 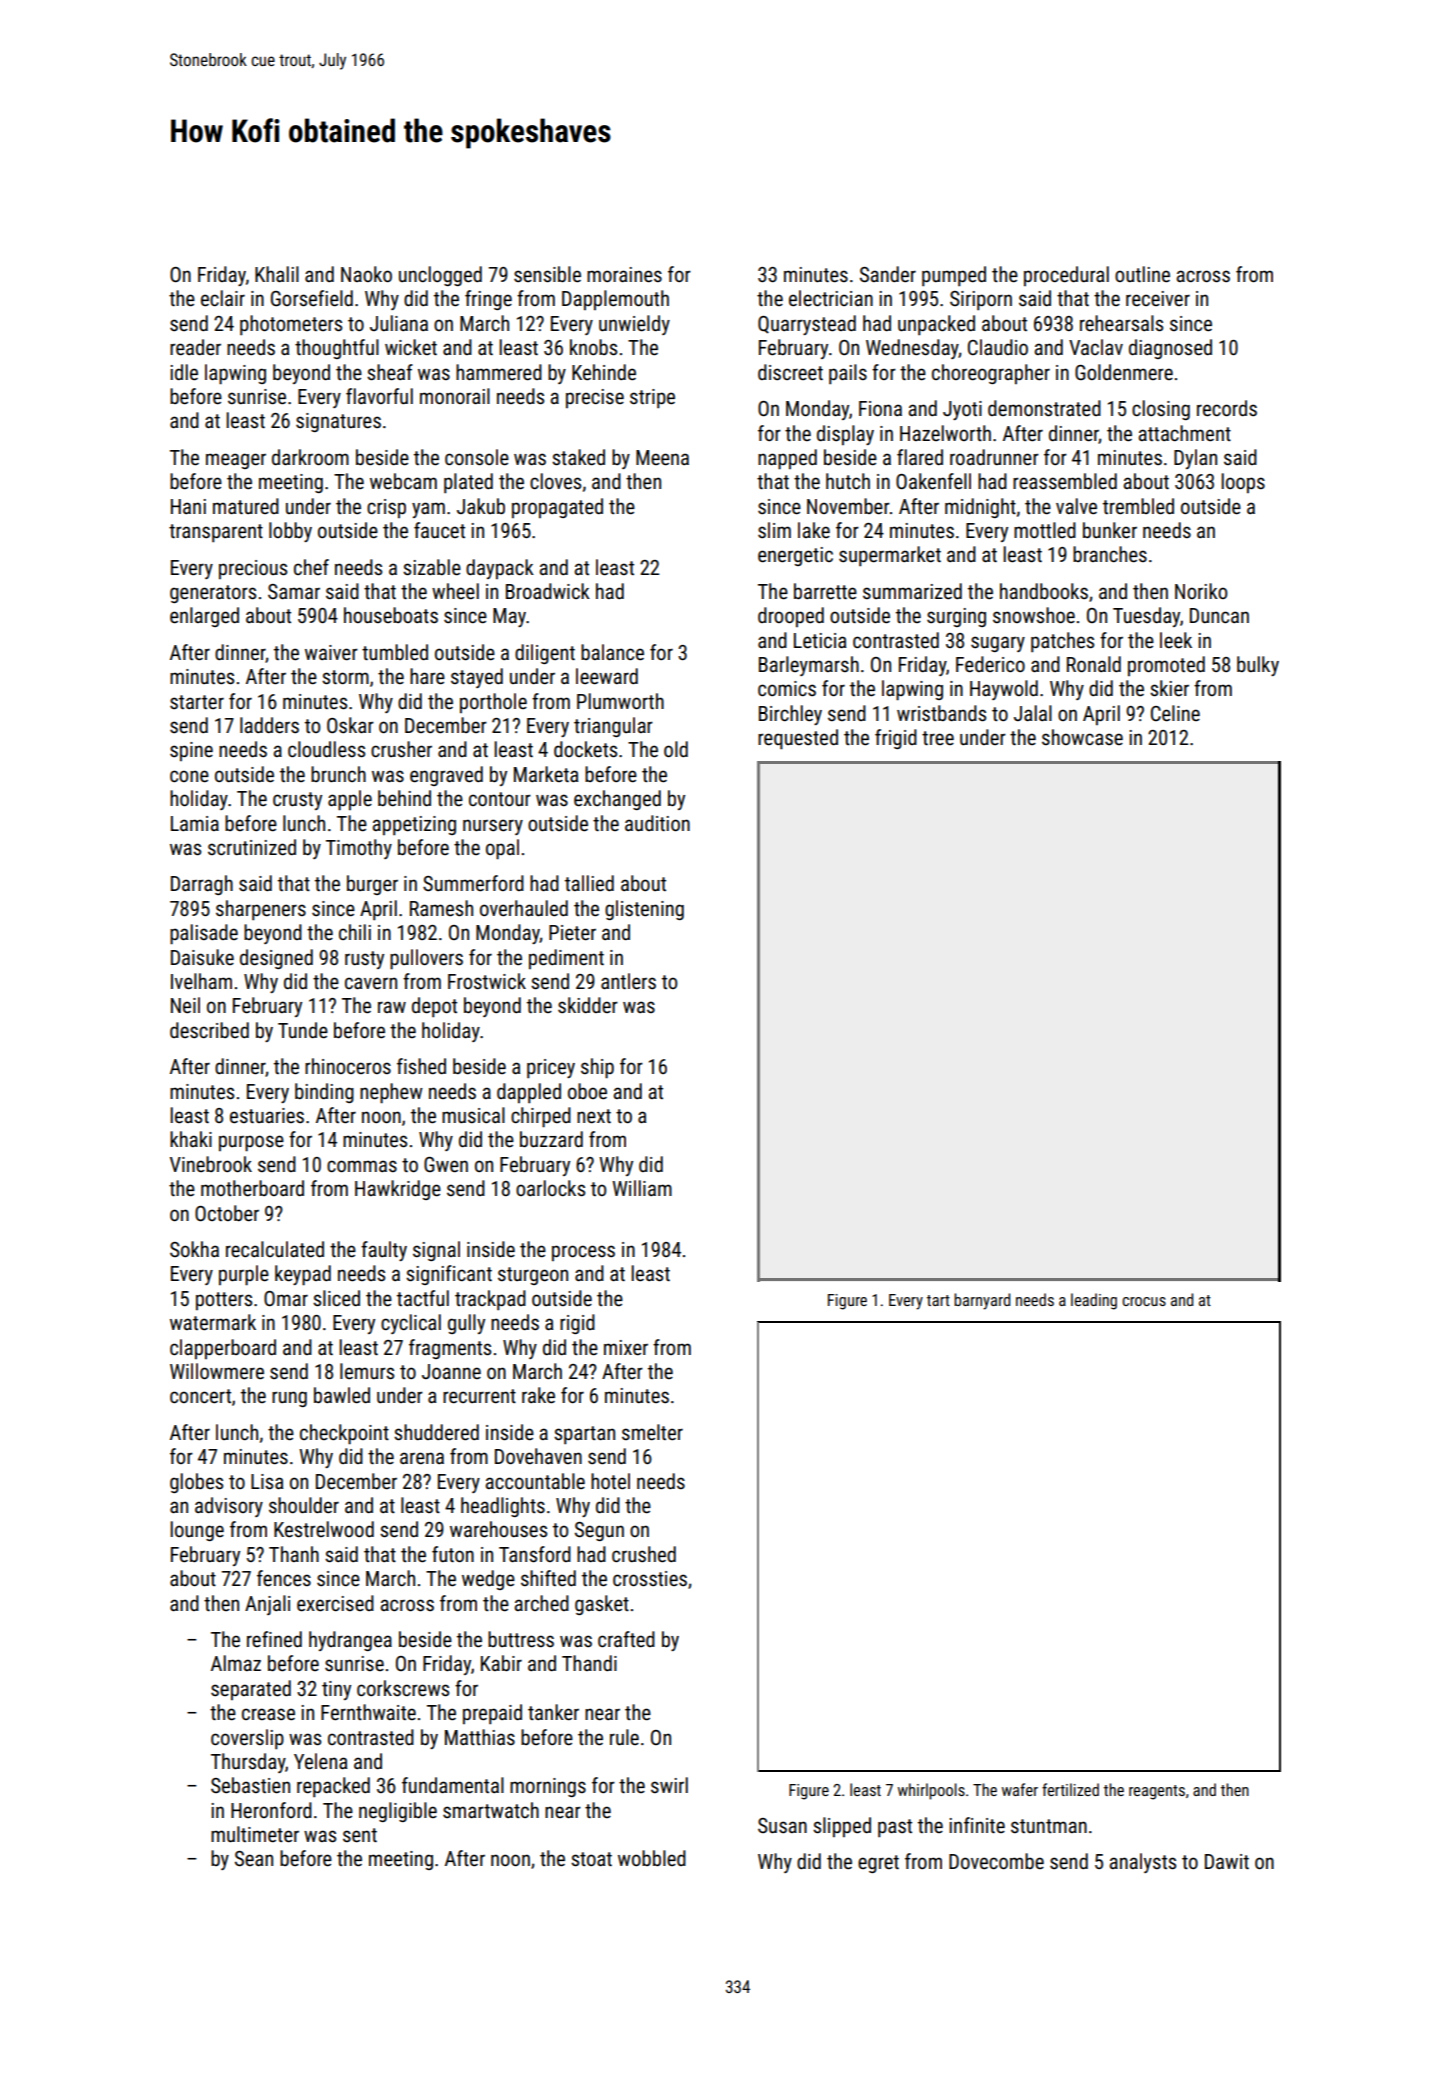 I want to click on unwieldy, so click(x=634, y=325).
